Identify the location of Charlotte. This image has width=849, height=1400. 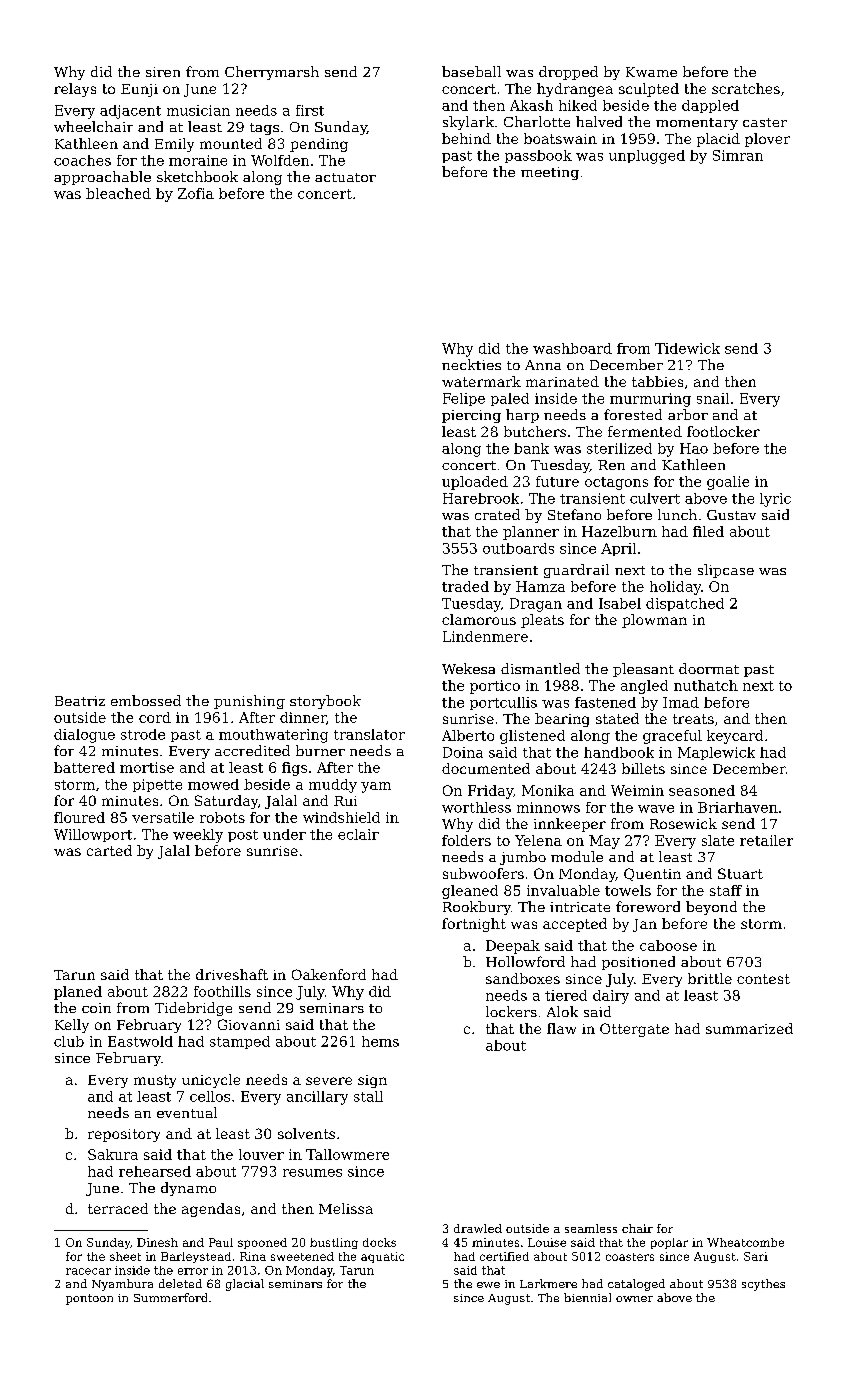
(537, 121).
